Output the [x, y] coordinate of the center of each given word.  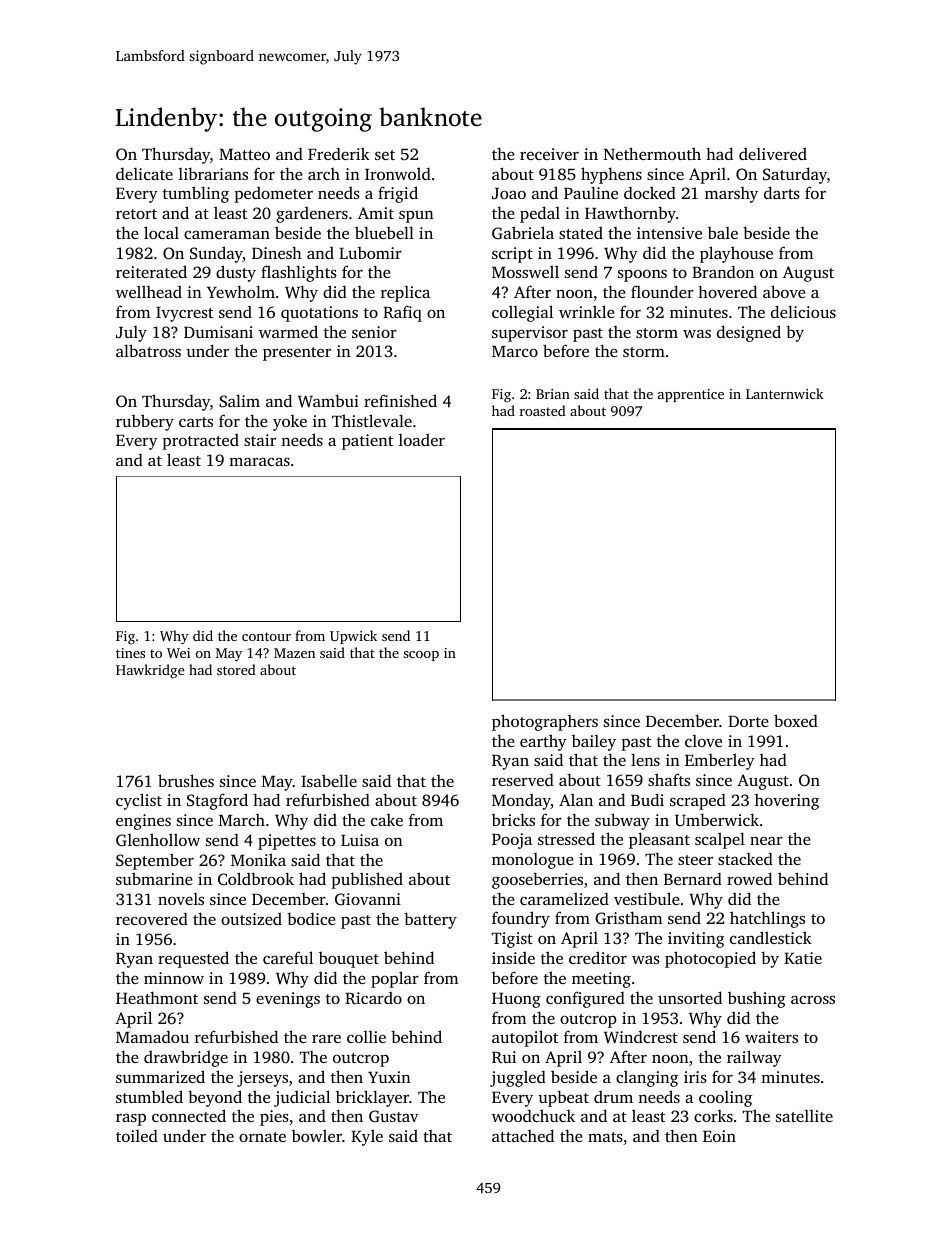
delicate [144, 173]
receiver [549, 154]
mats [605, 1137]
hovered [727, 291]
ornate [262, 1137]
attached [523, 1135]
